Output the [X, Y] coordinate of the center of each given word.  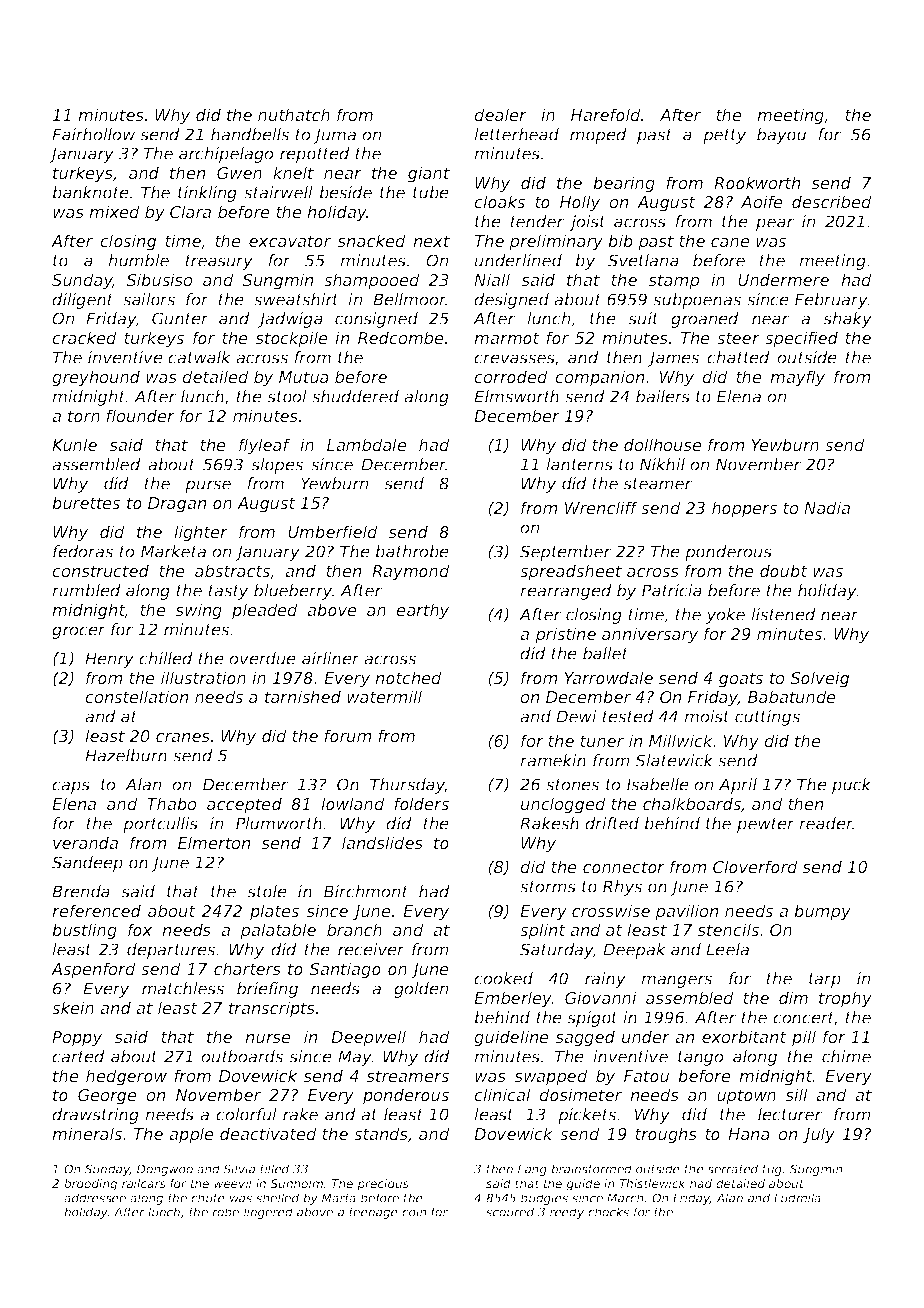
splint [543, 931]
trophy [845, 999]
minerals [87, 1133]
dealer [500, 114]
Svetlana [643, 260]
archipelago [226, 155]
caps [71, 787]
